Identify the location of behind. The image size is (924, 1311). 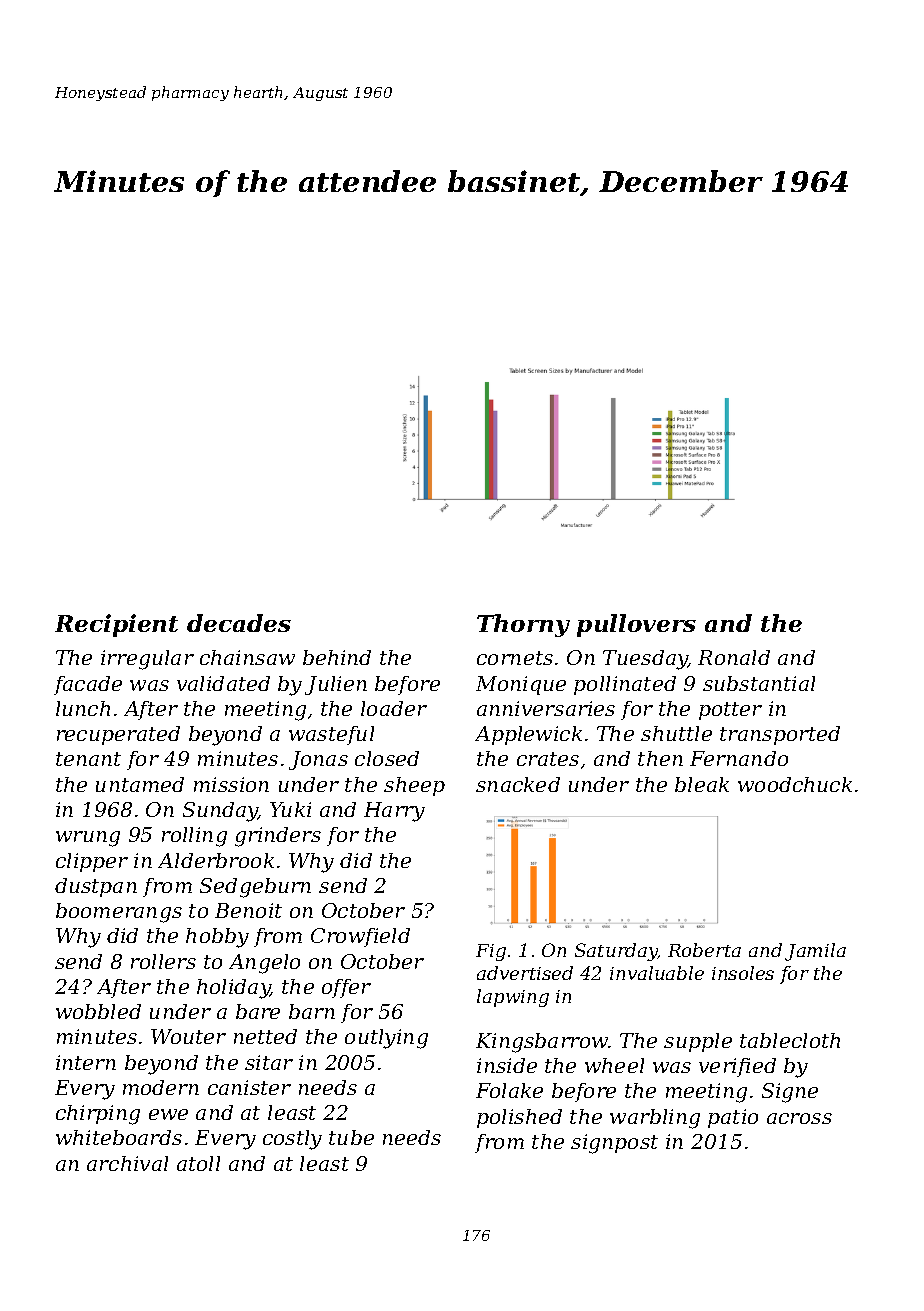
(337, 657).
